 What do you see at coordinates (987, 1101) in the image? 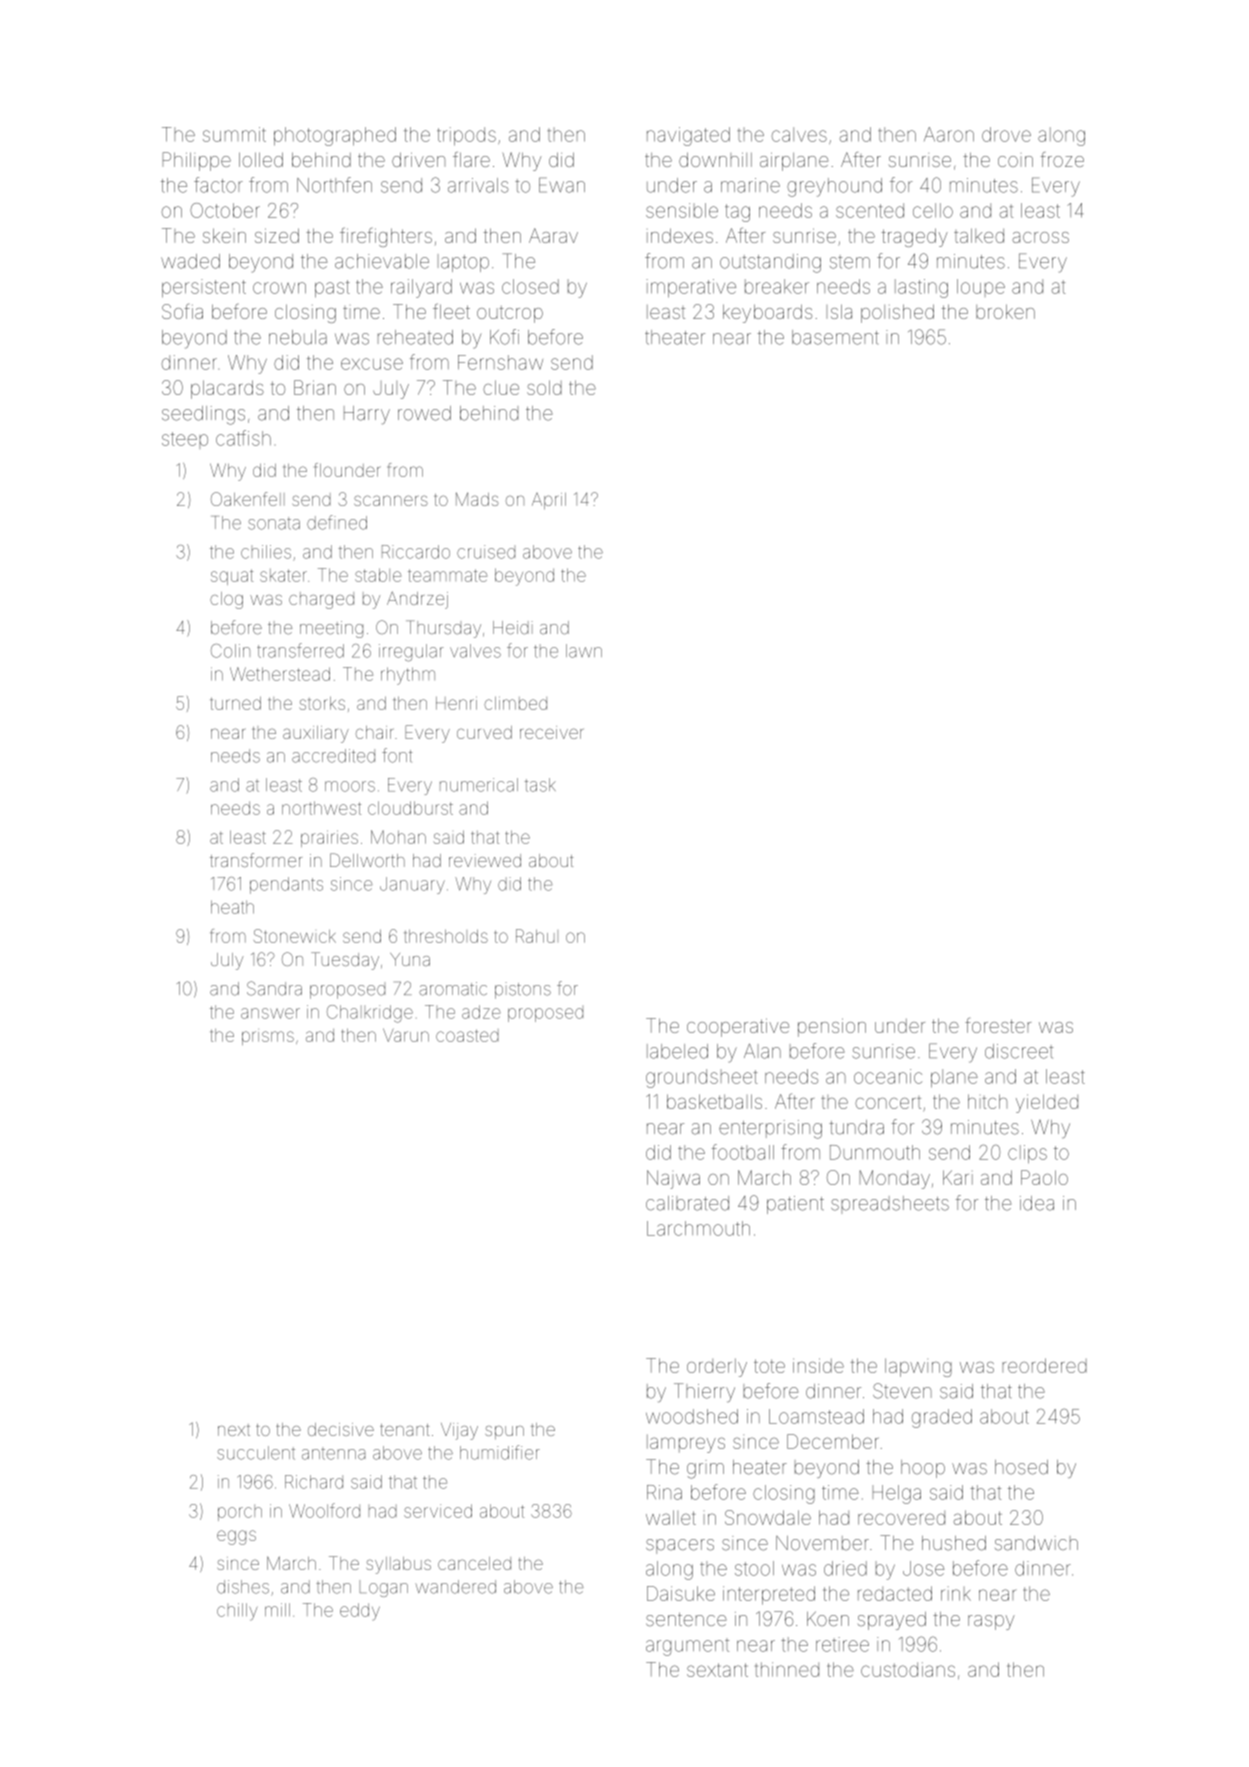
I see `hitch` at bounding box center [987, 1101].
